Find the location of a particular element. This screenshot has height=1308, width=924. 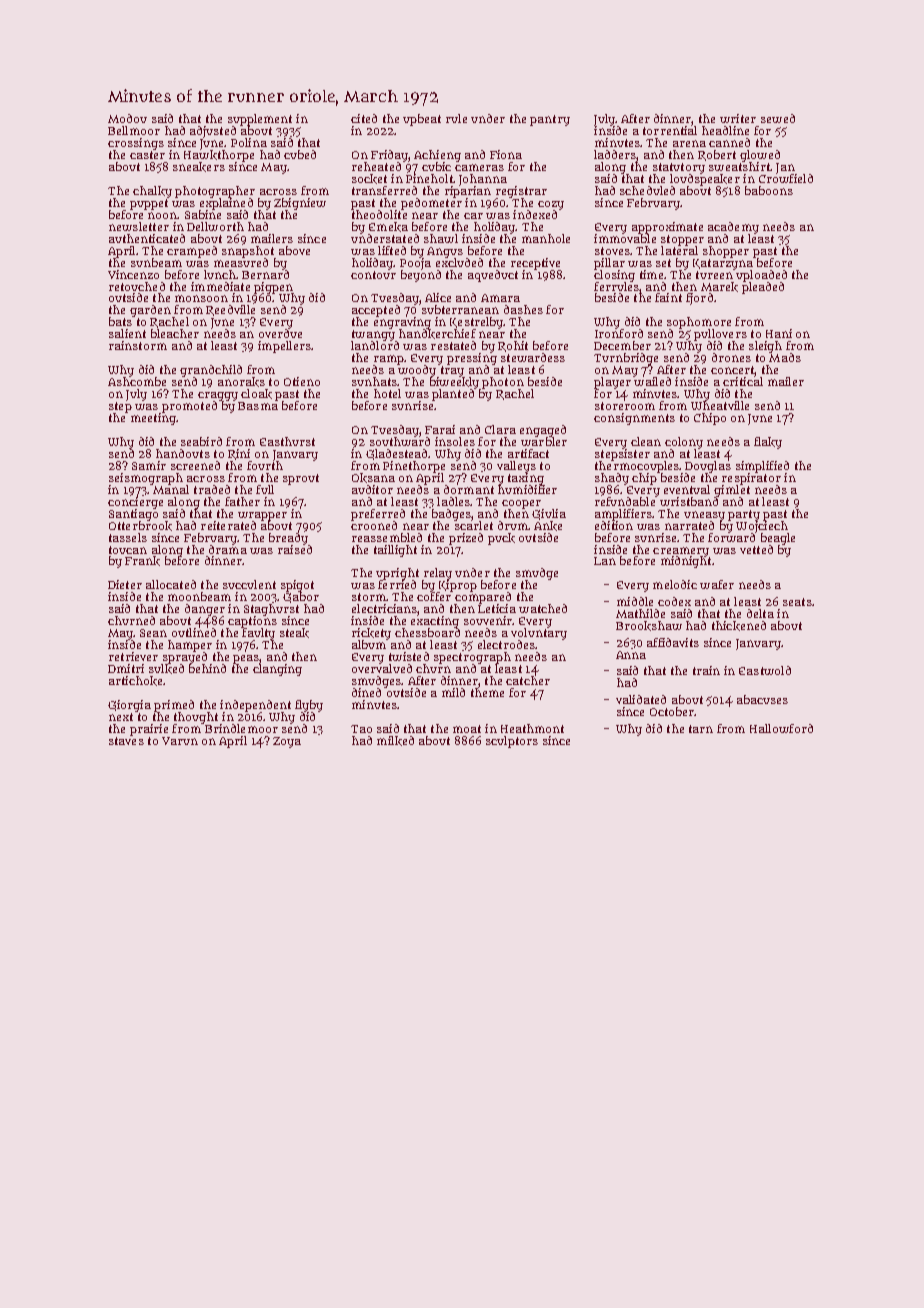

cubed is located at coordinates (300, 154).
